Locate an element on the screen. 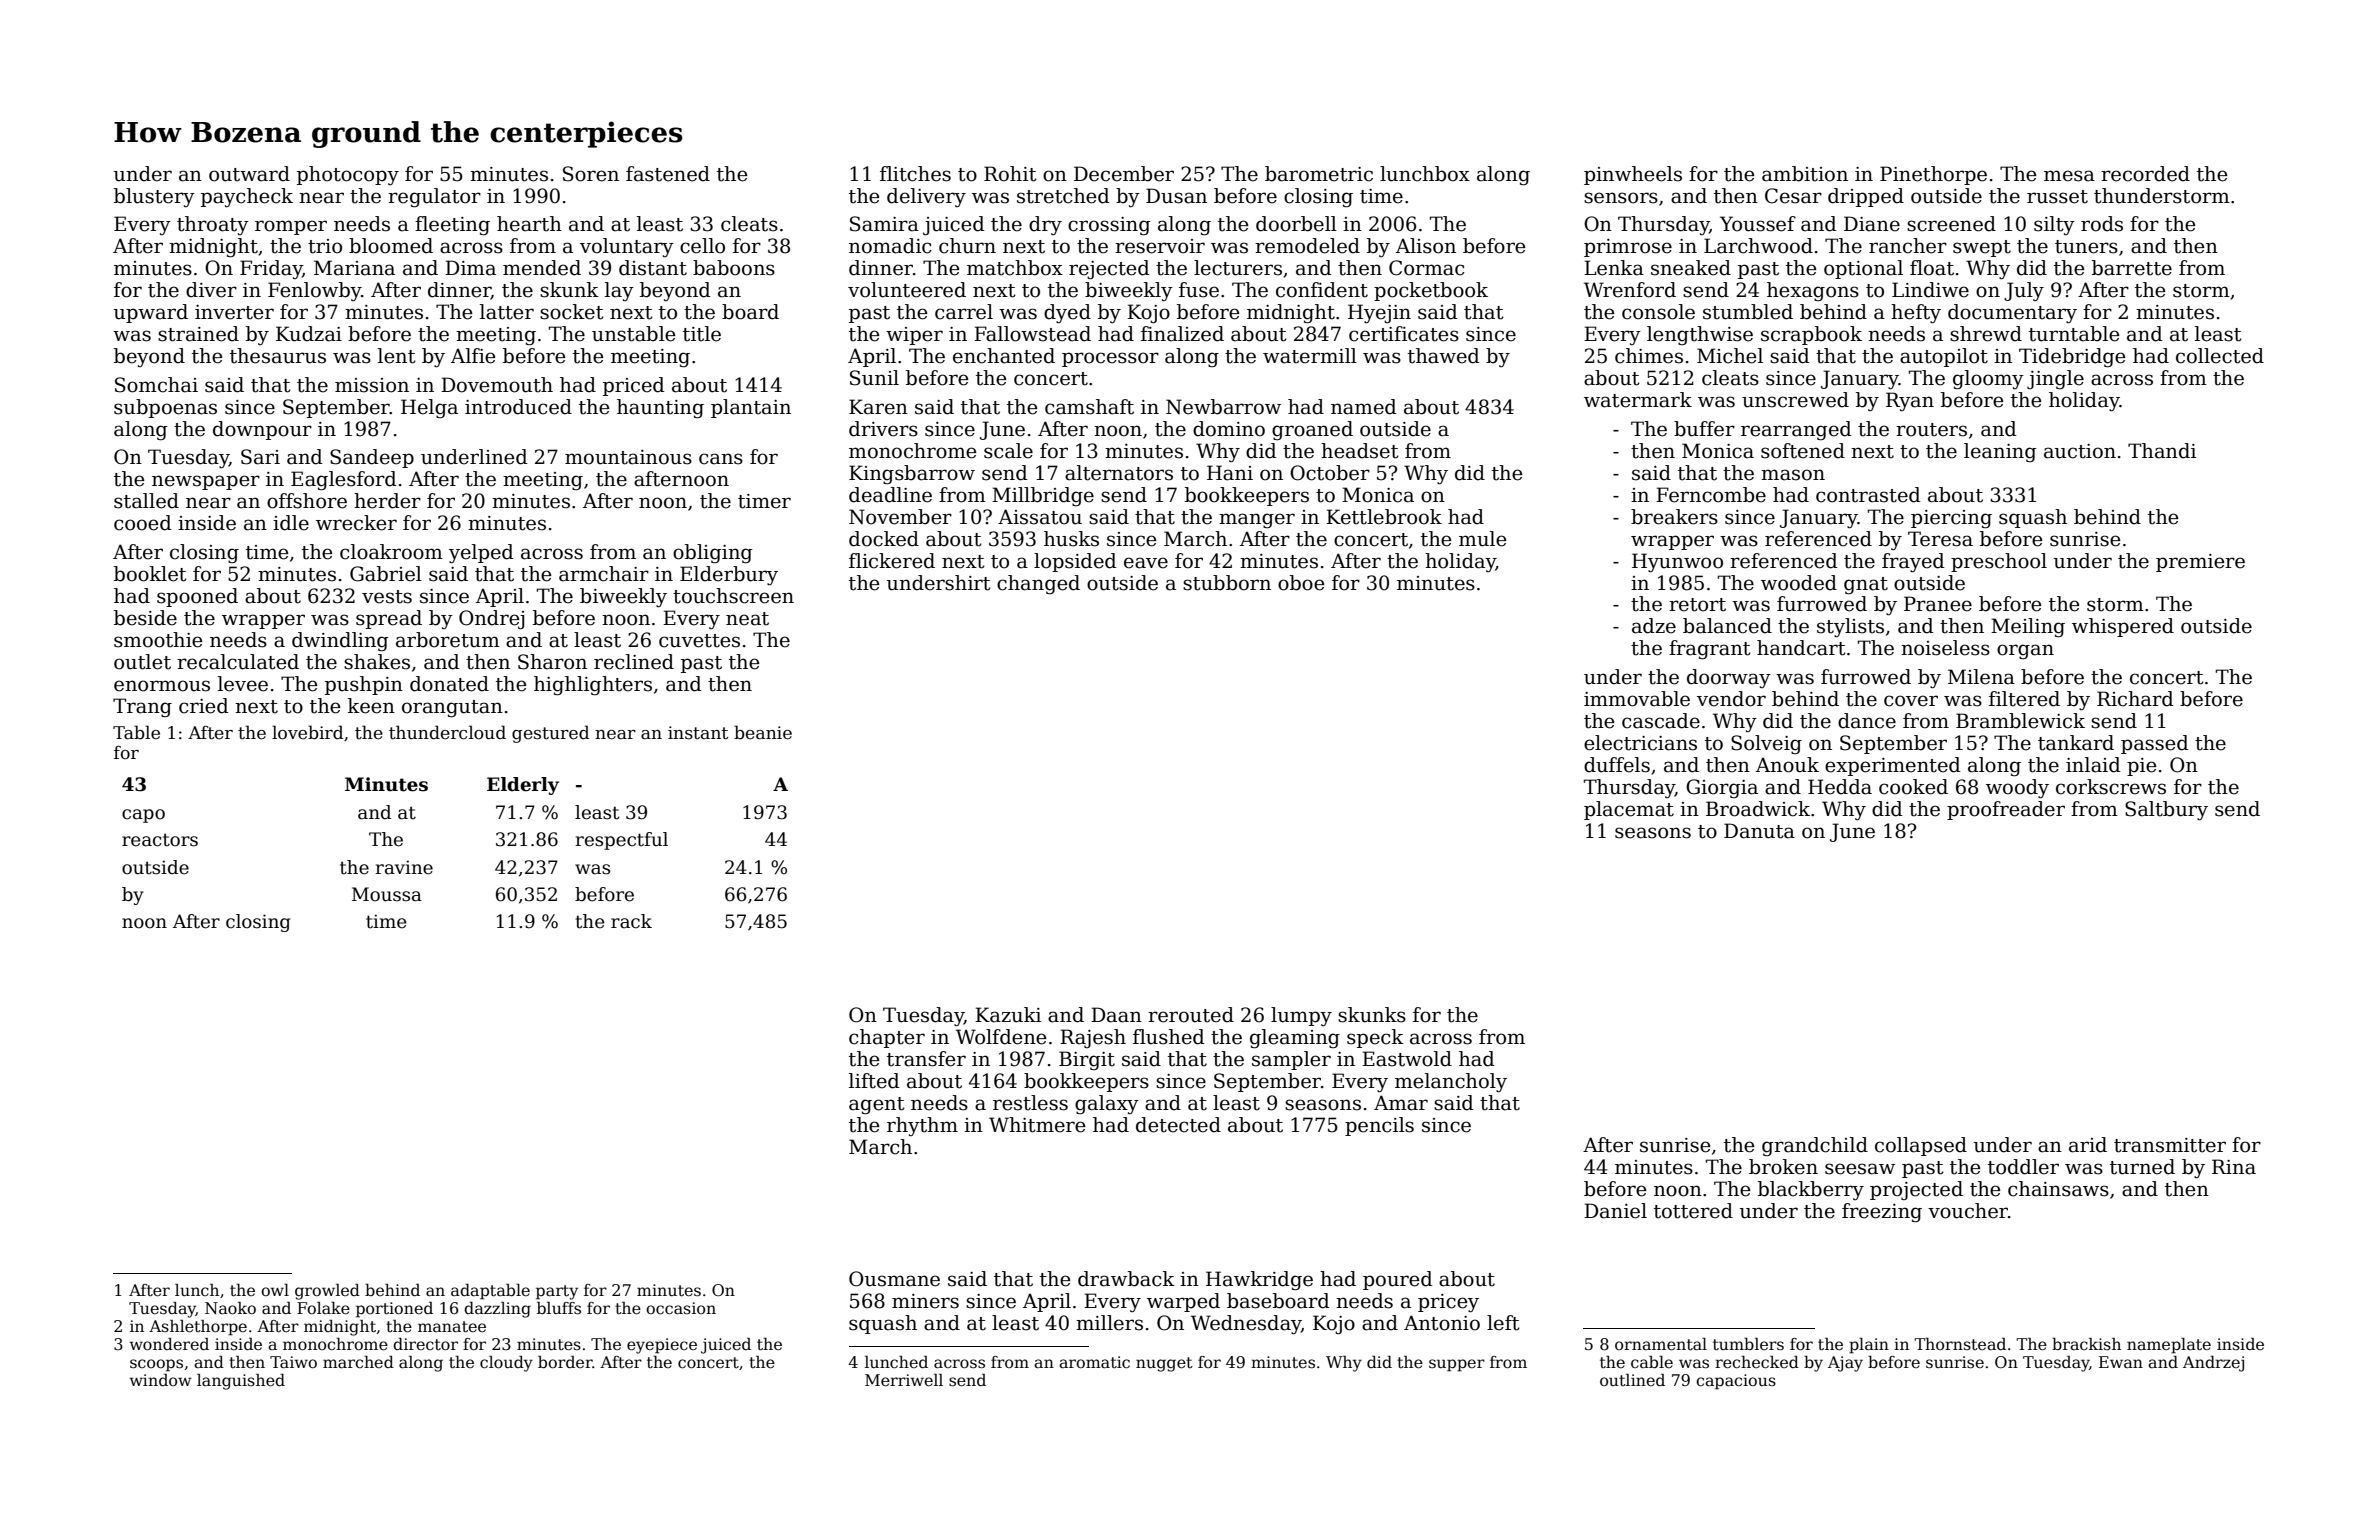 This screenshot has height=1540, width=2380. introduced is located at coordinates (518, 407).
